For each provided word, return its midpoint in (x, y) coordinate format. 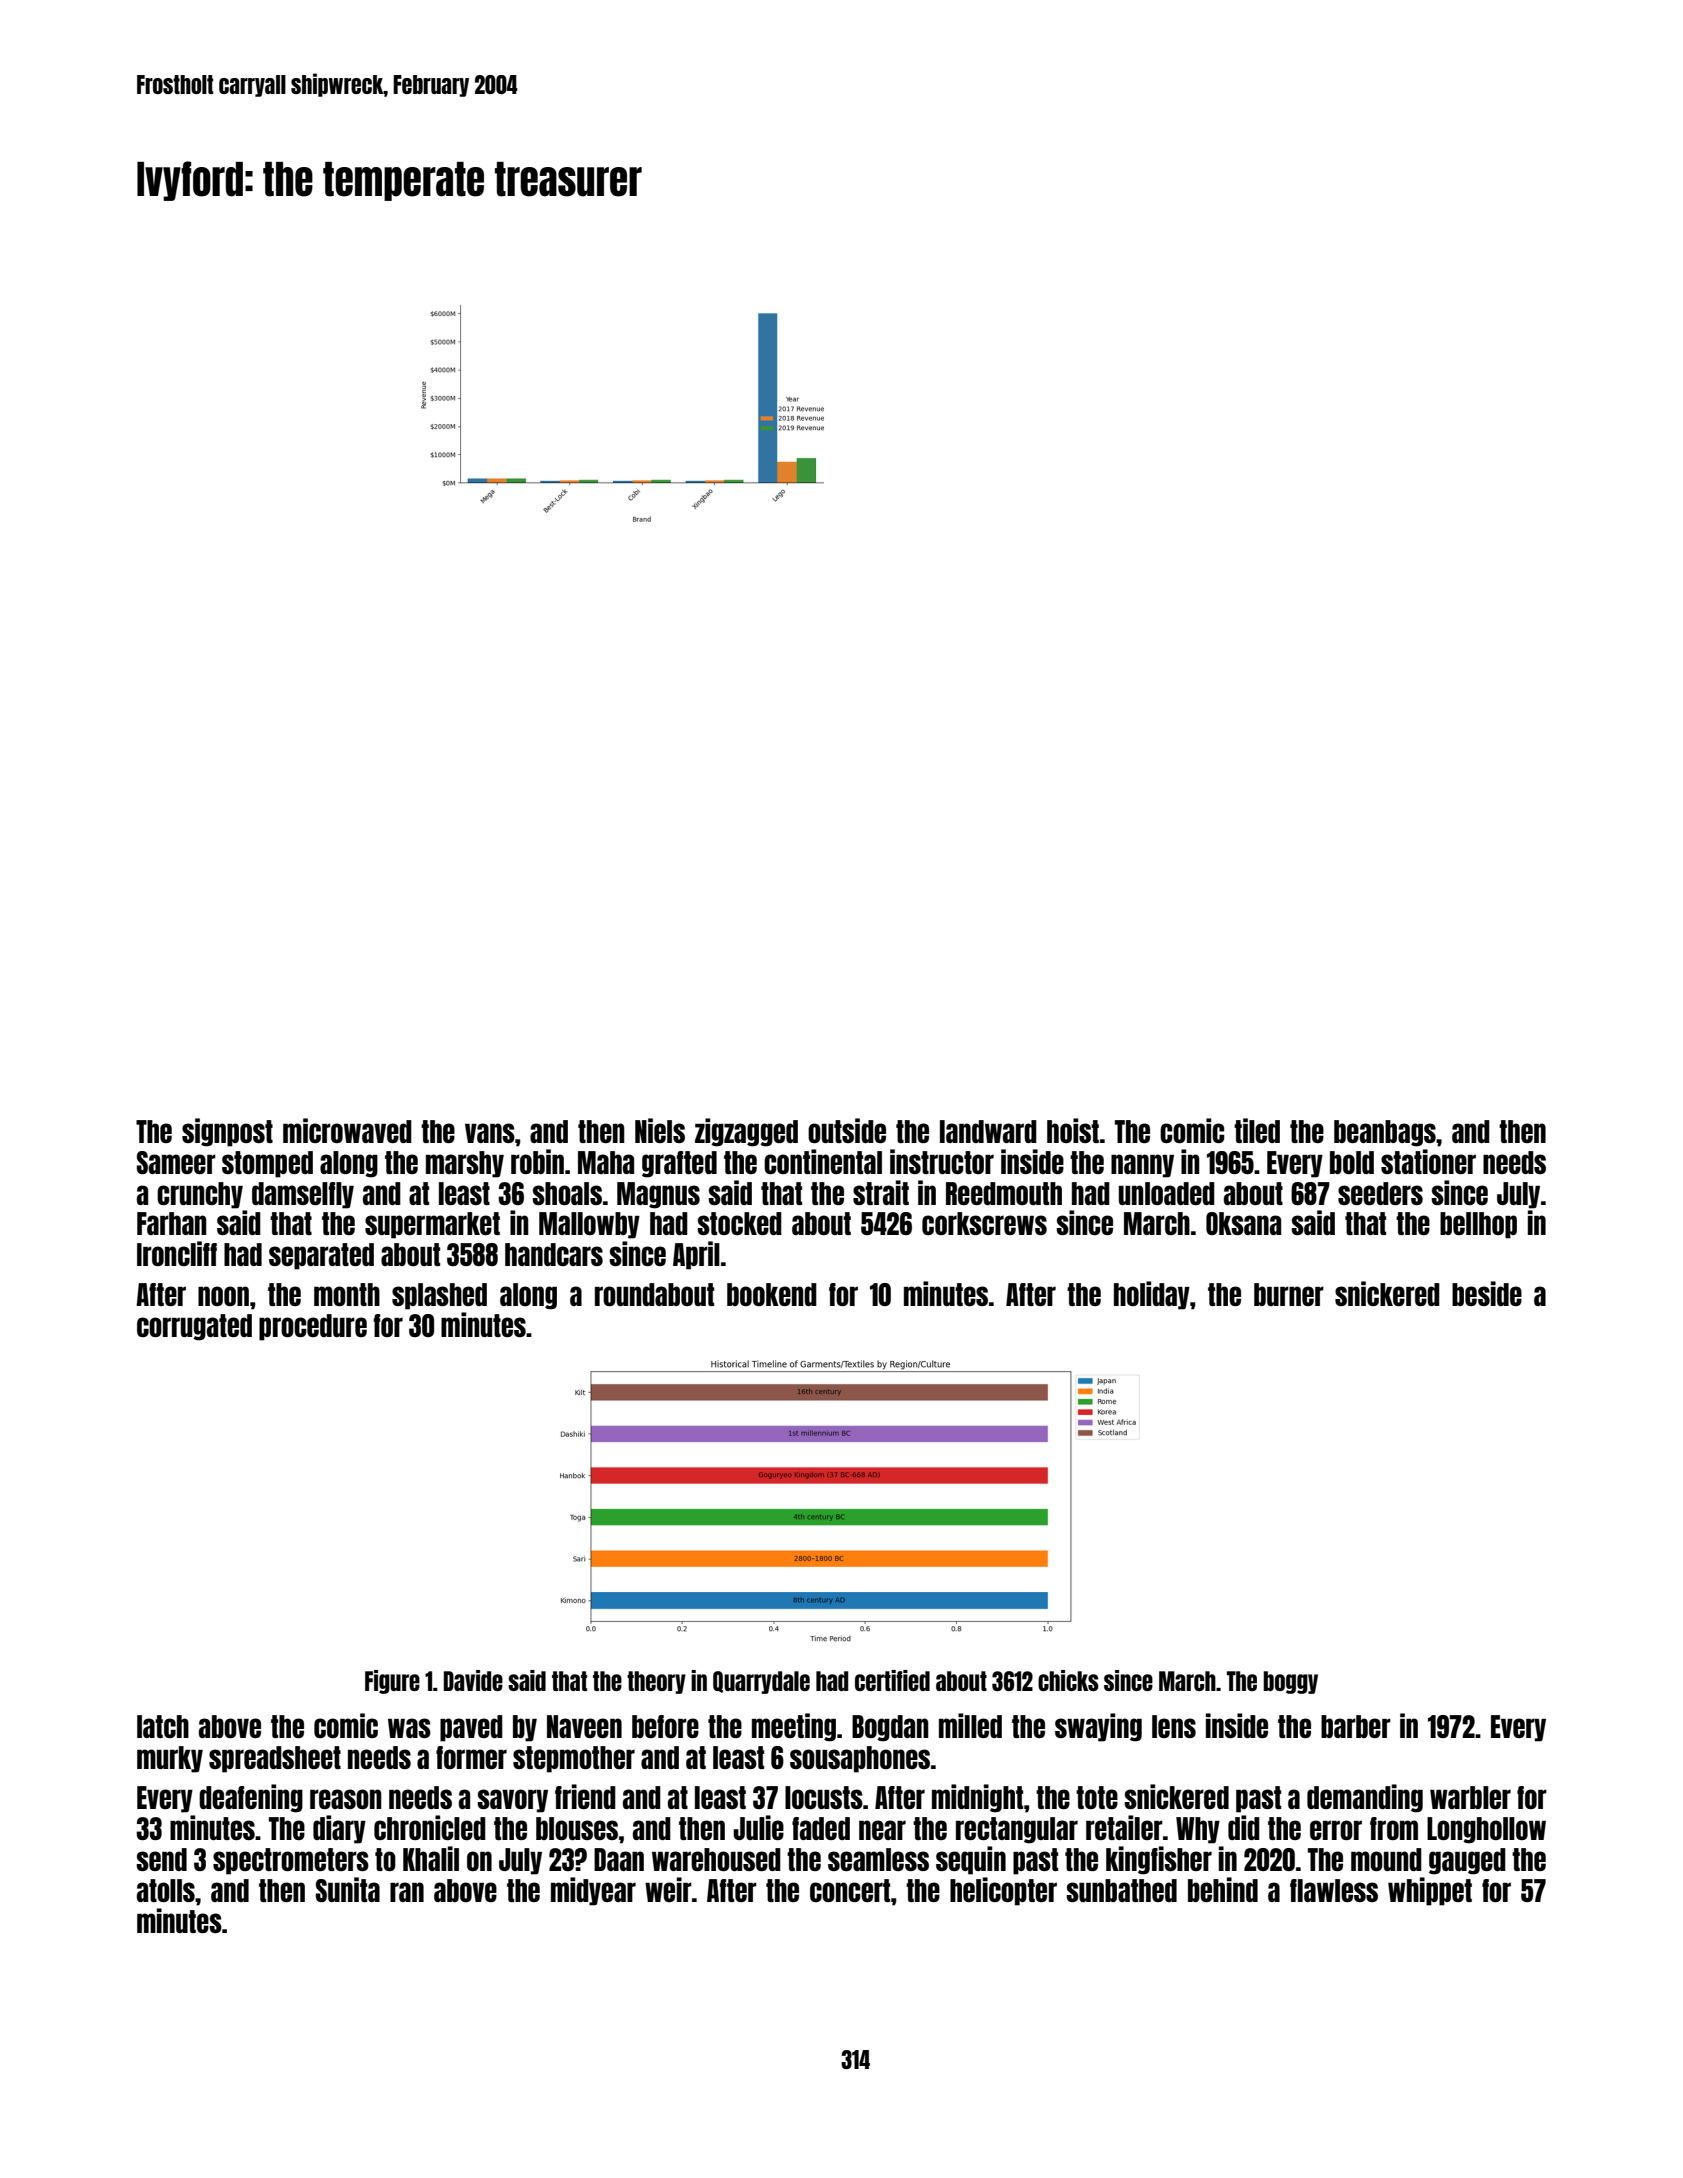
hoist (1073, 1130)
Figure (392, 1682)
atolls (166, 1890)
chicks (1068, 1680)
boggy (1290, 1682)
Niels (660, 1130)
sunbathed (1121, 1890)
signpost (227, 1132)
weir (668, 1889)
